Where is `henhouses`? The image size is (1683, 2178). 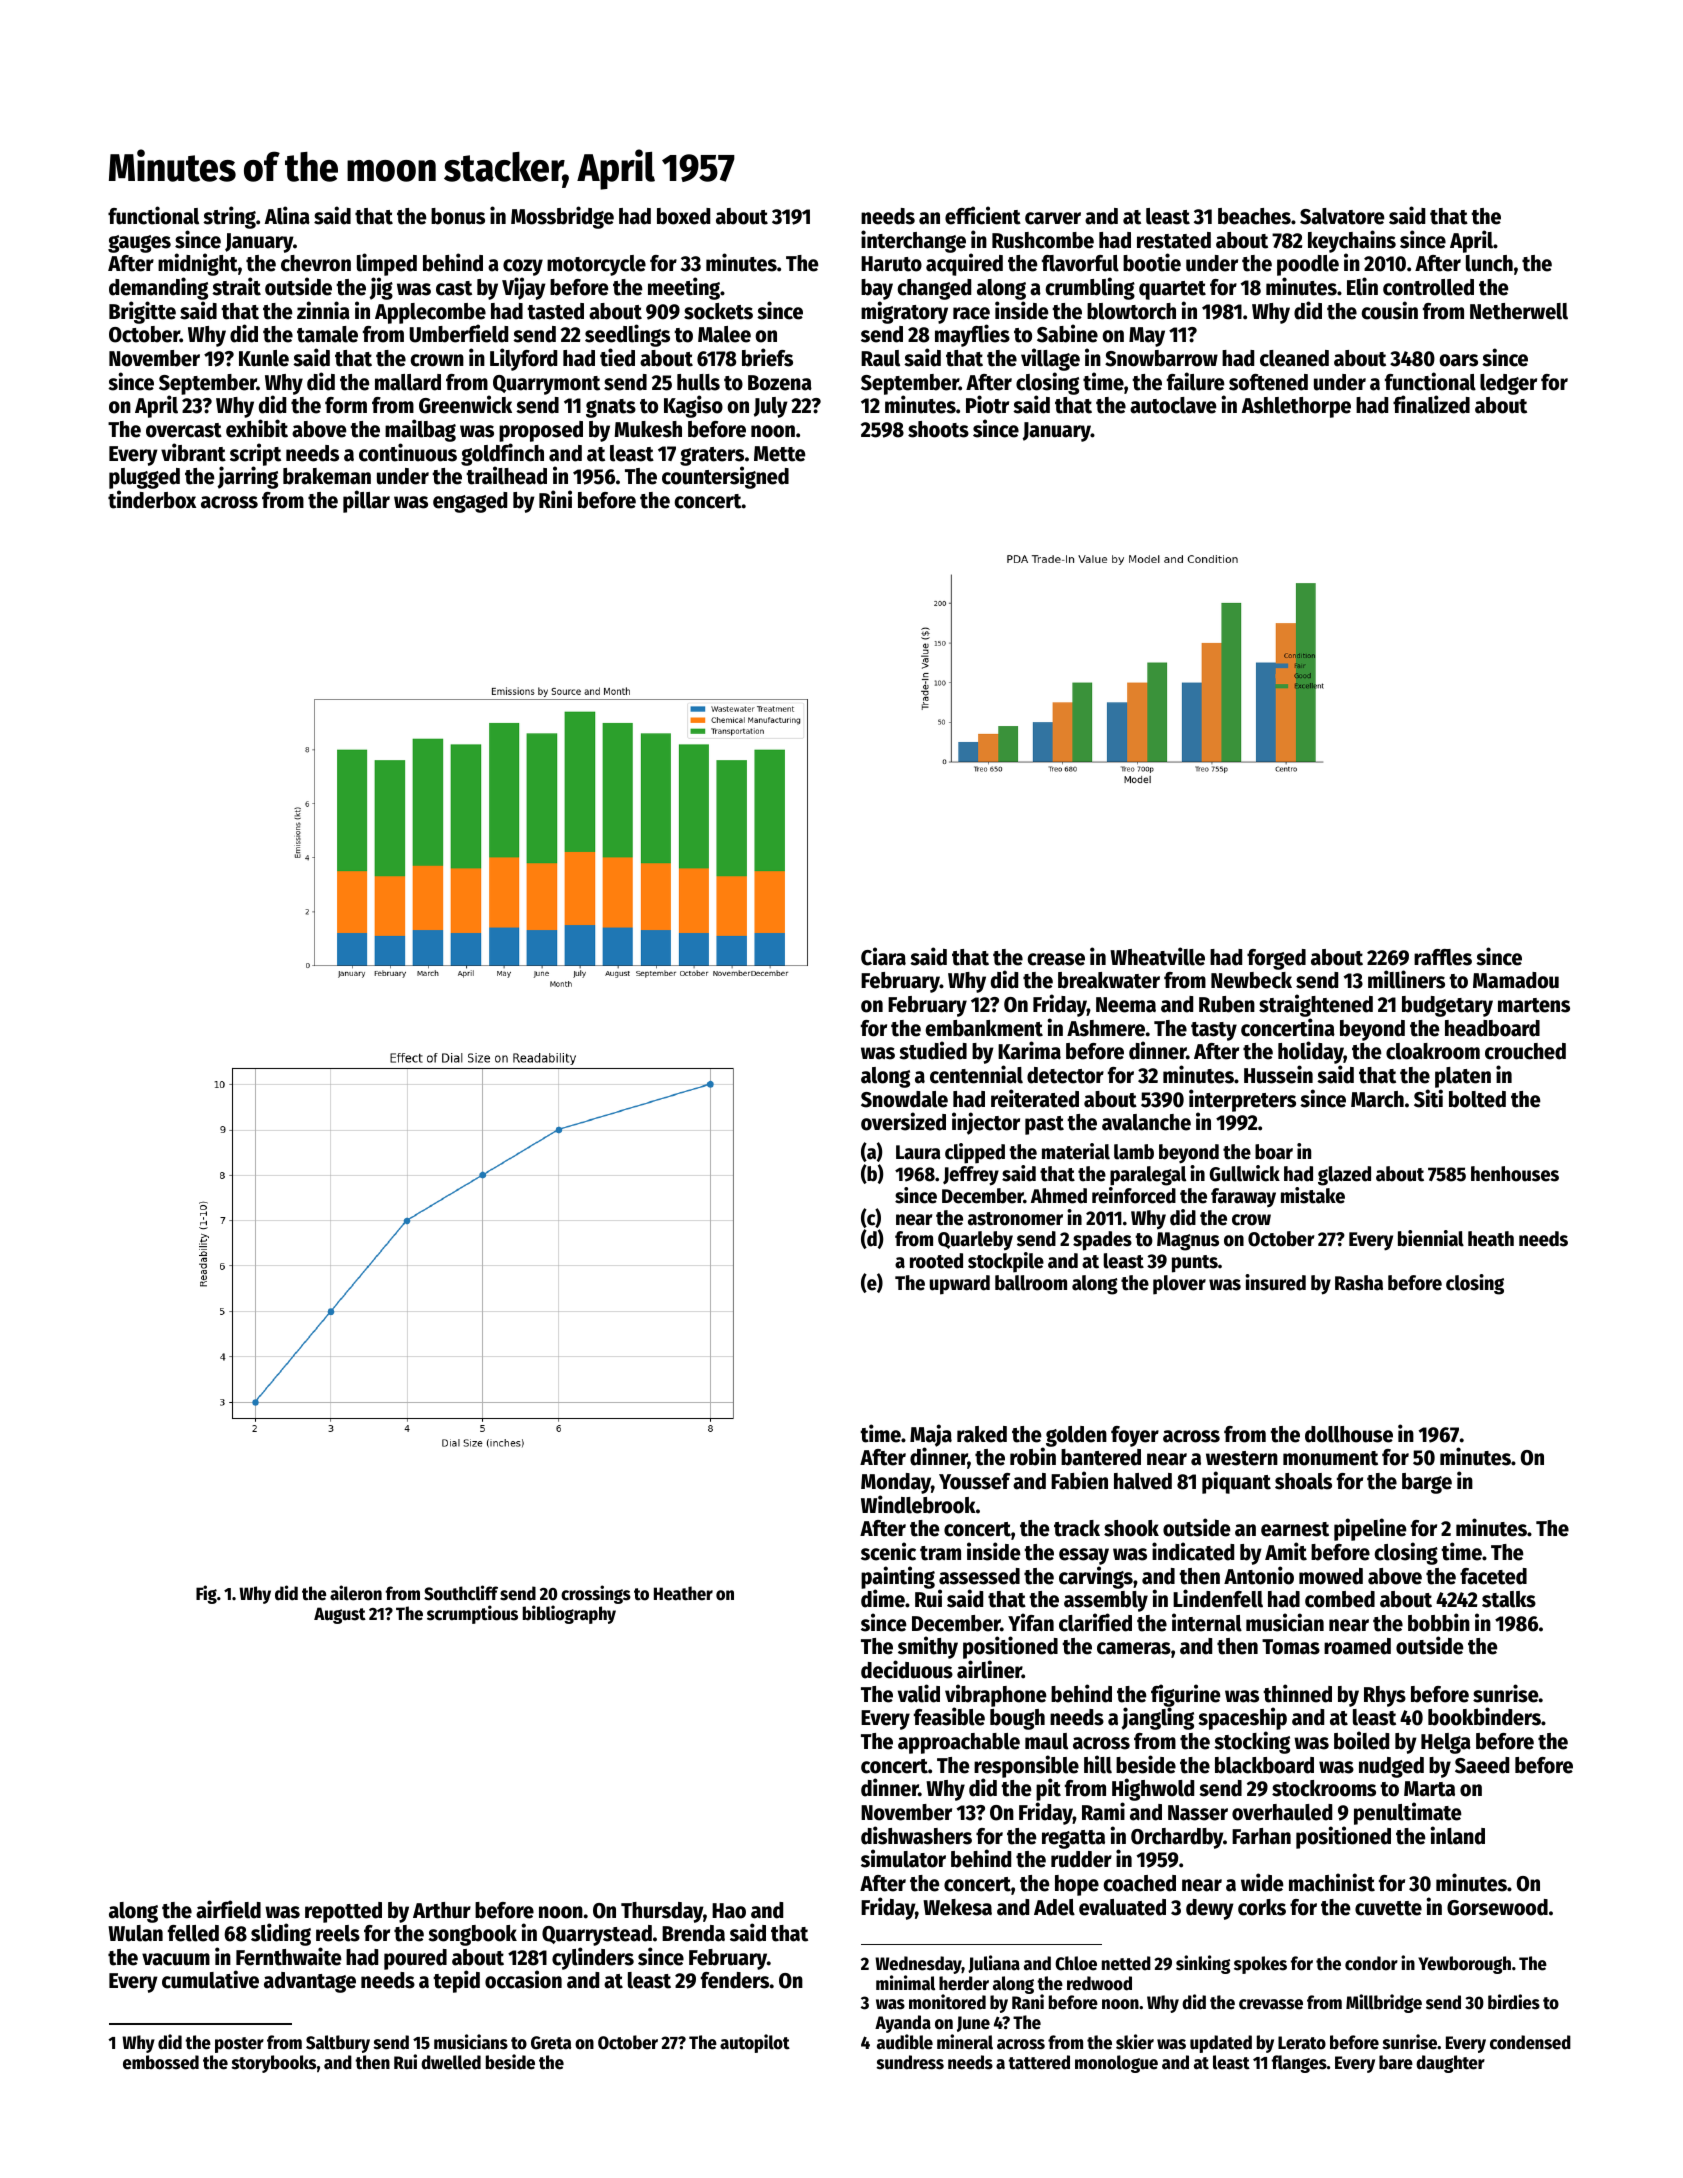
henhouses is located at coordinates (1515, 1174).
